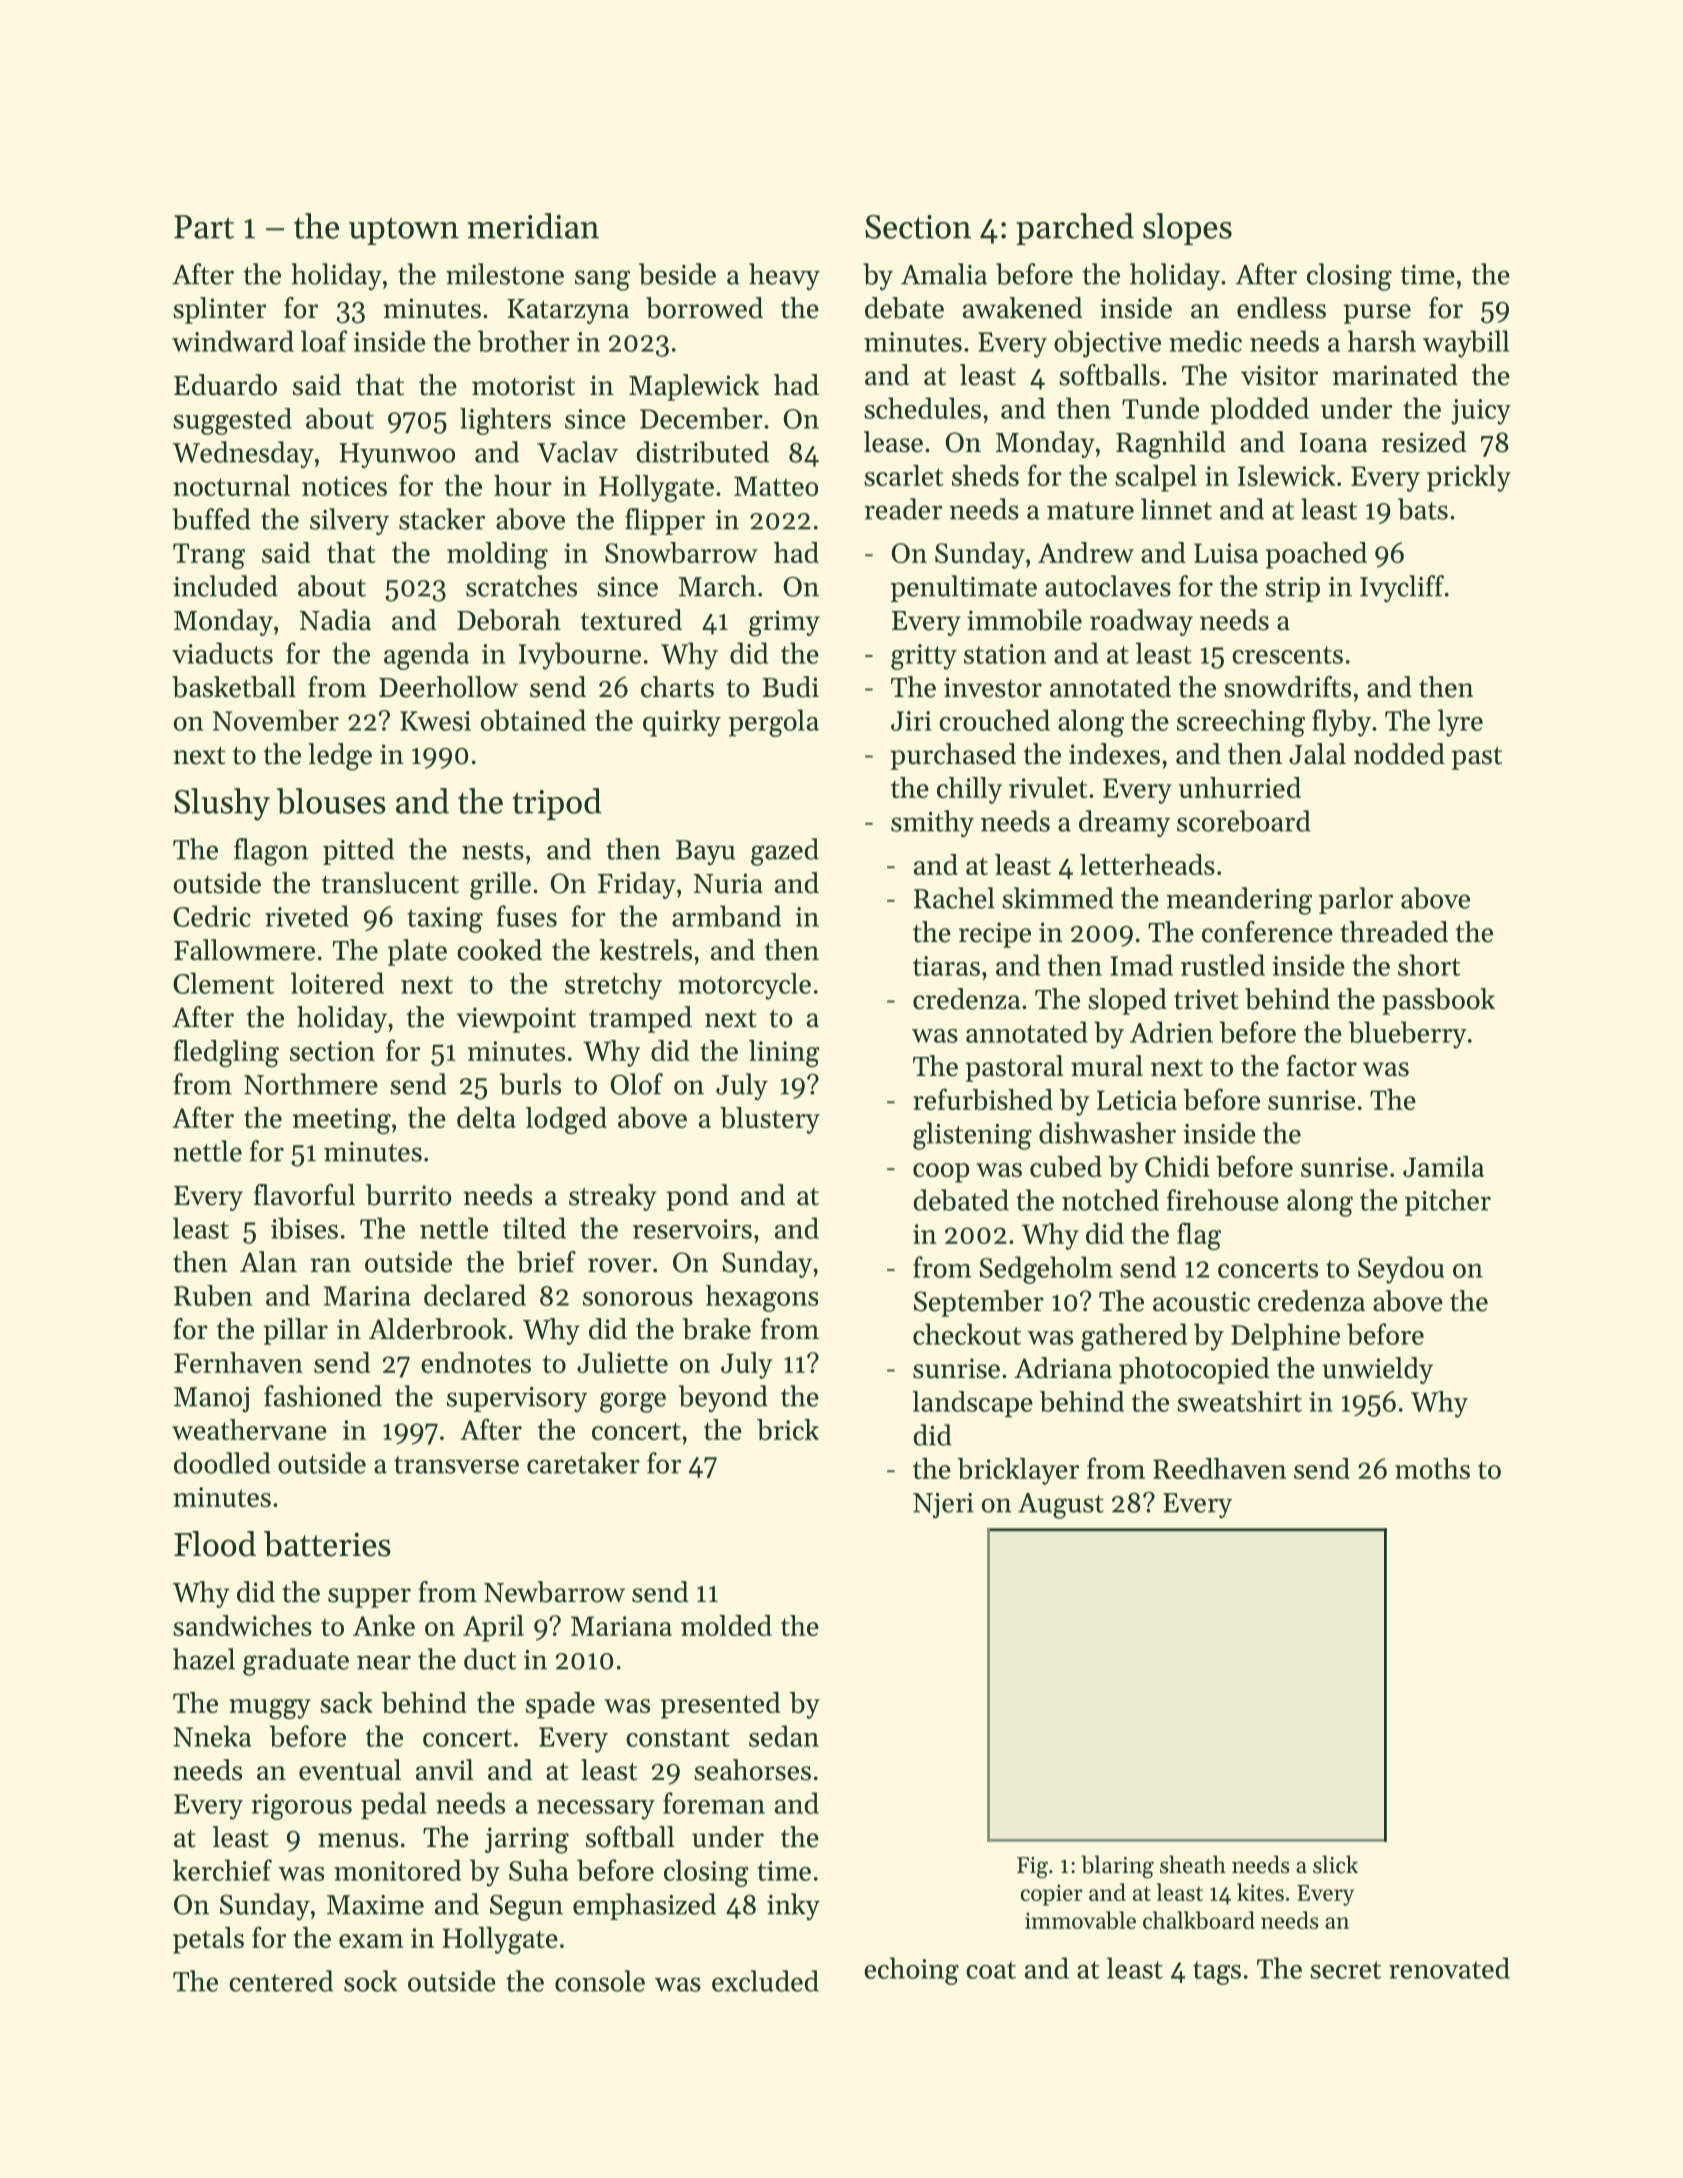 This screenshot has width=1683, height=2178. I want to click on batteries, so click(327, 1544).
